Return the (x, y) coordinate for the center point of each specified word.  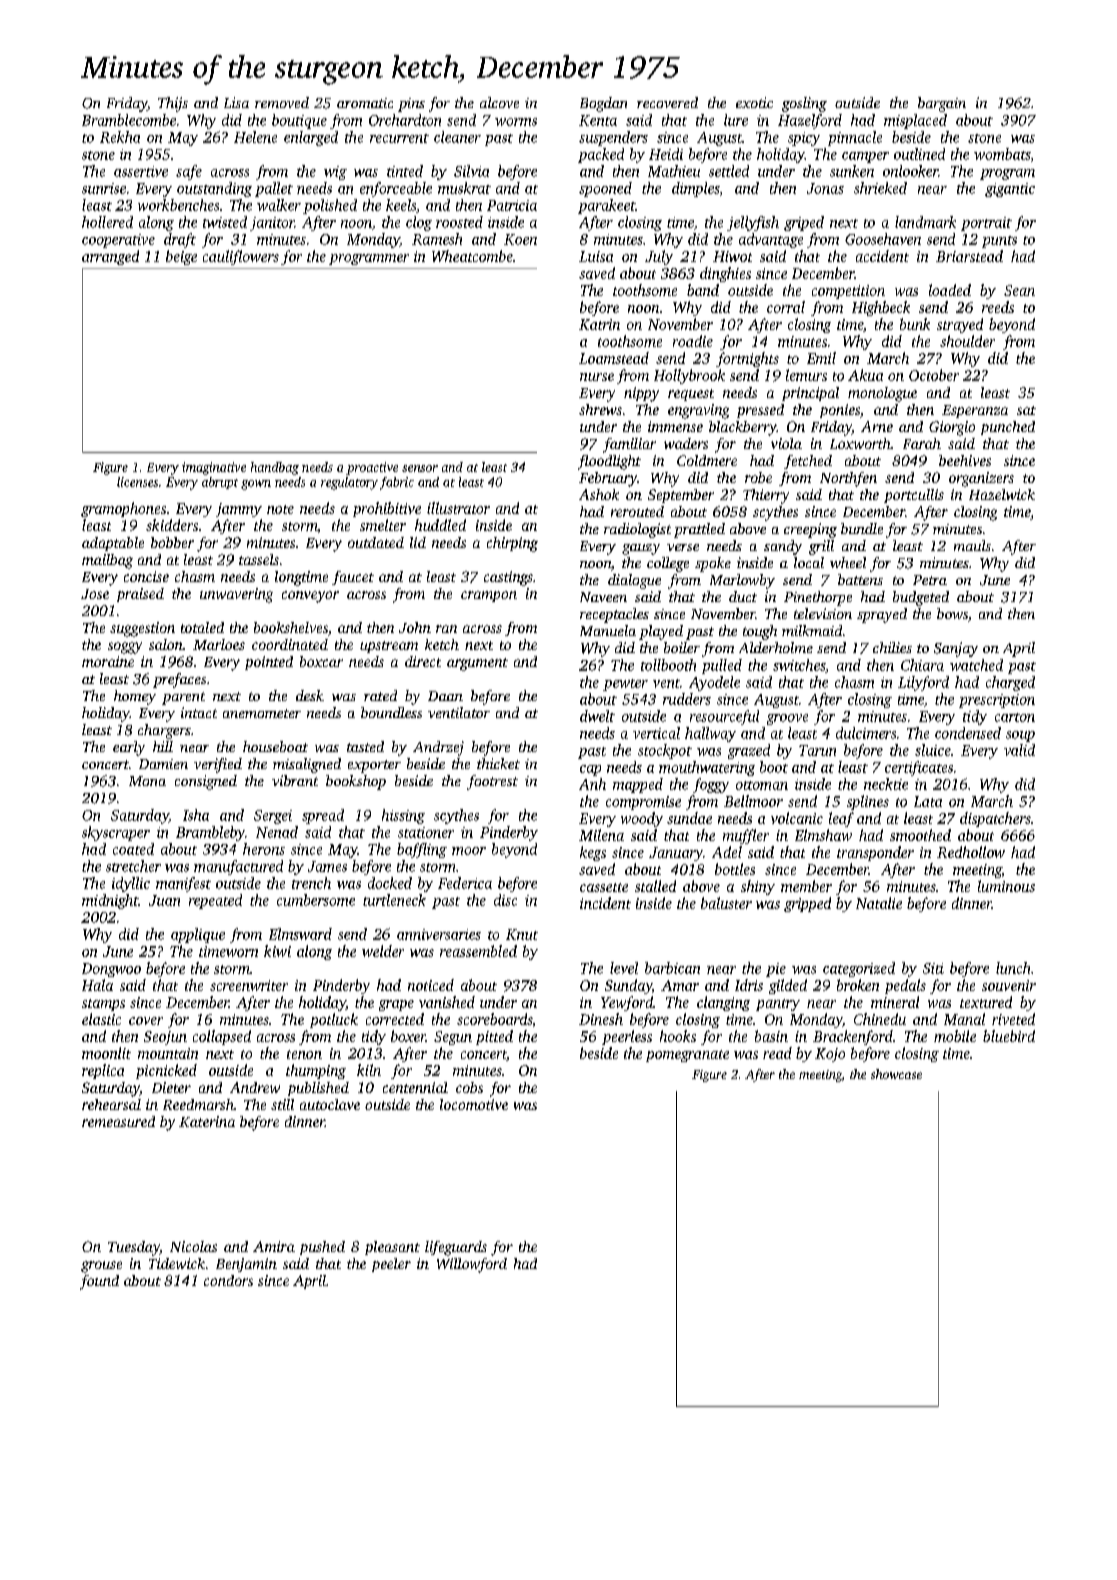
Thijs (173, 104)
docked (390, 883)
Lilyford (923, 683)
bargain (942, 104)
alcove (499, 102)
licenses (137, 482)
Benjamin (246, 1265)
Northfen (848, 479)
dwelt (597, 716)
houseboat (275, 746)
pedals (905, 986)
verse (683, 547)
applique (198, 935)
